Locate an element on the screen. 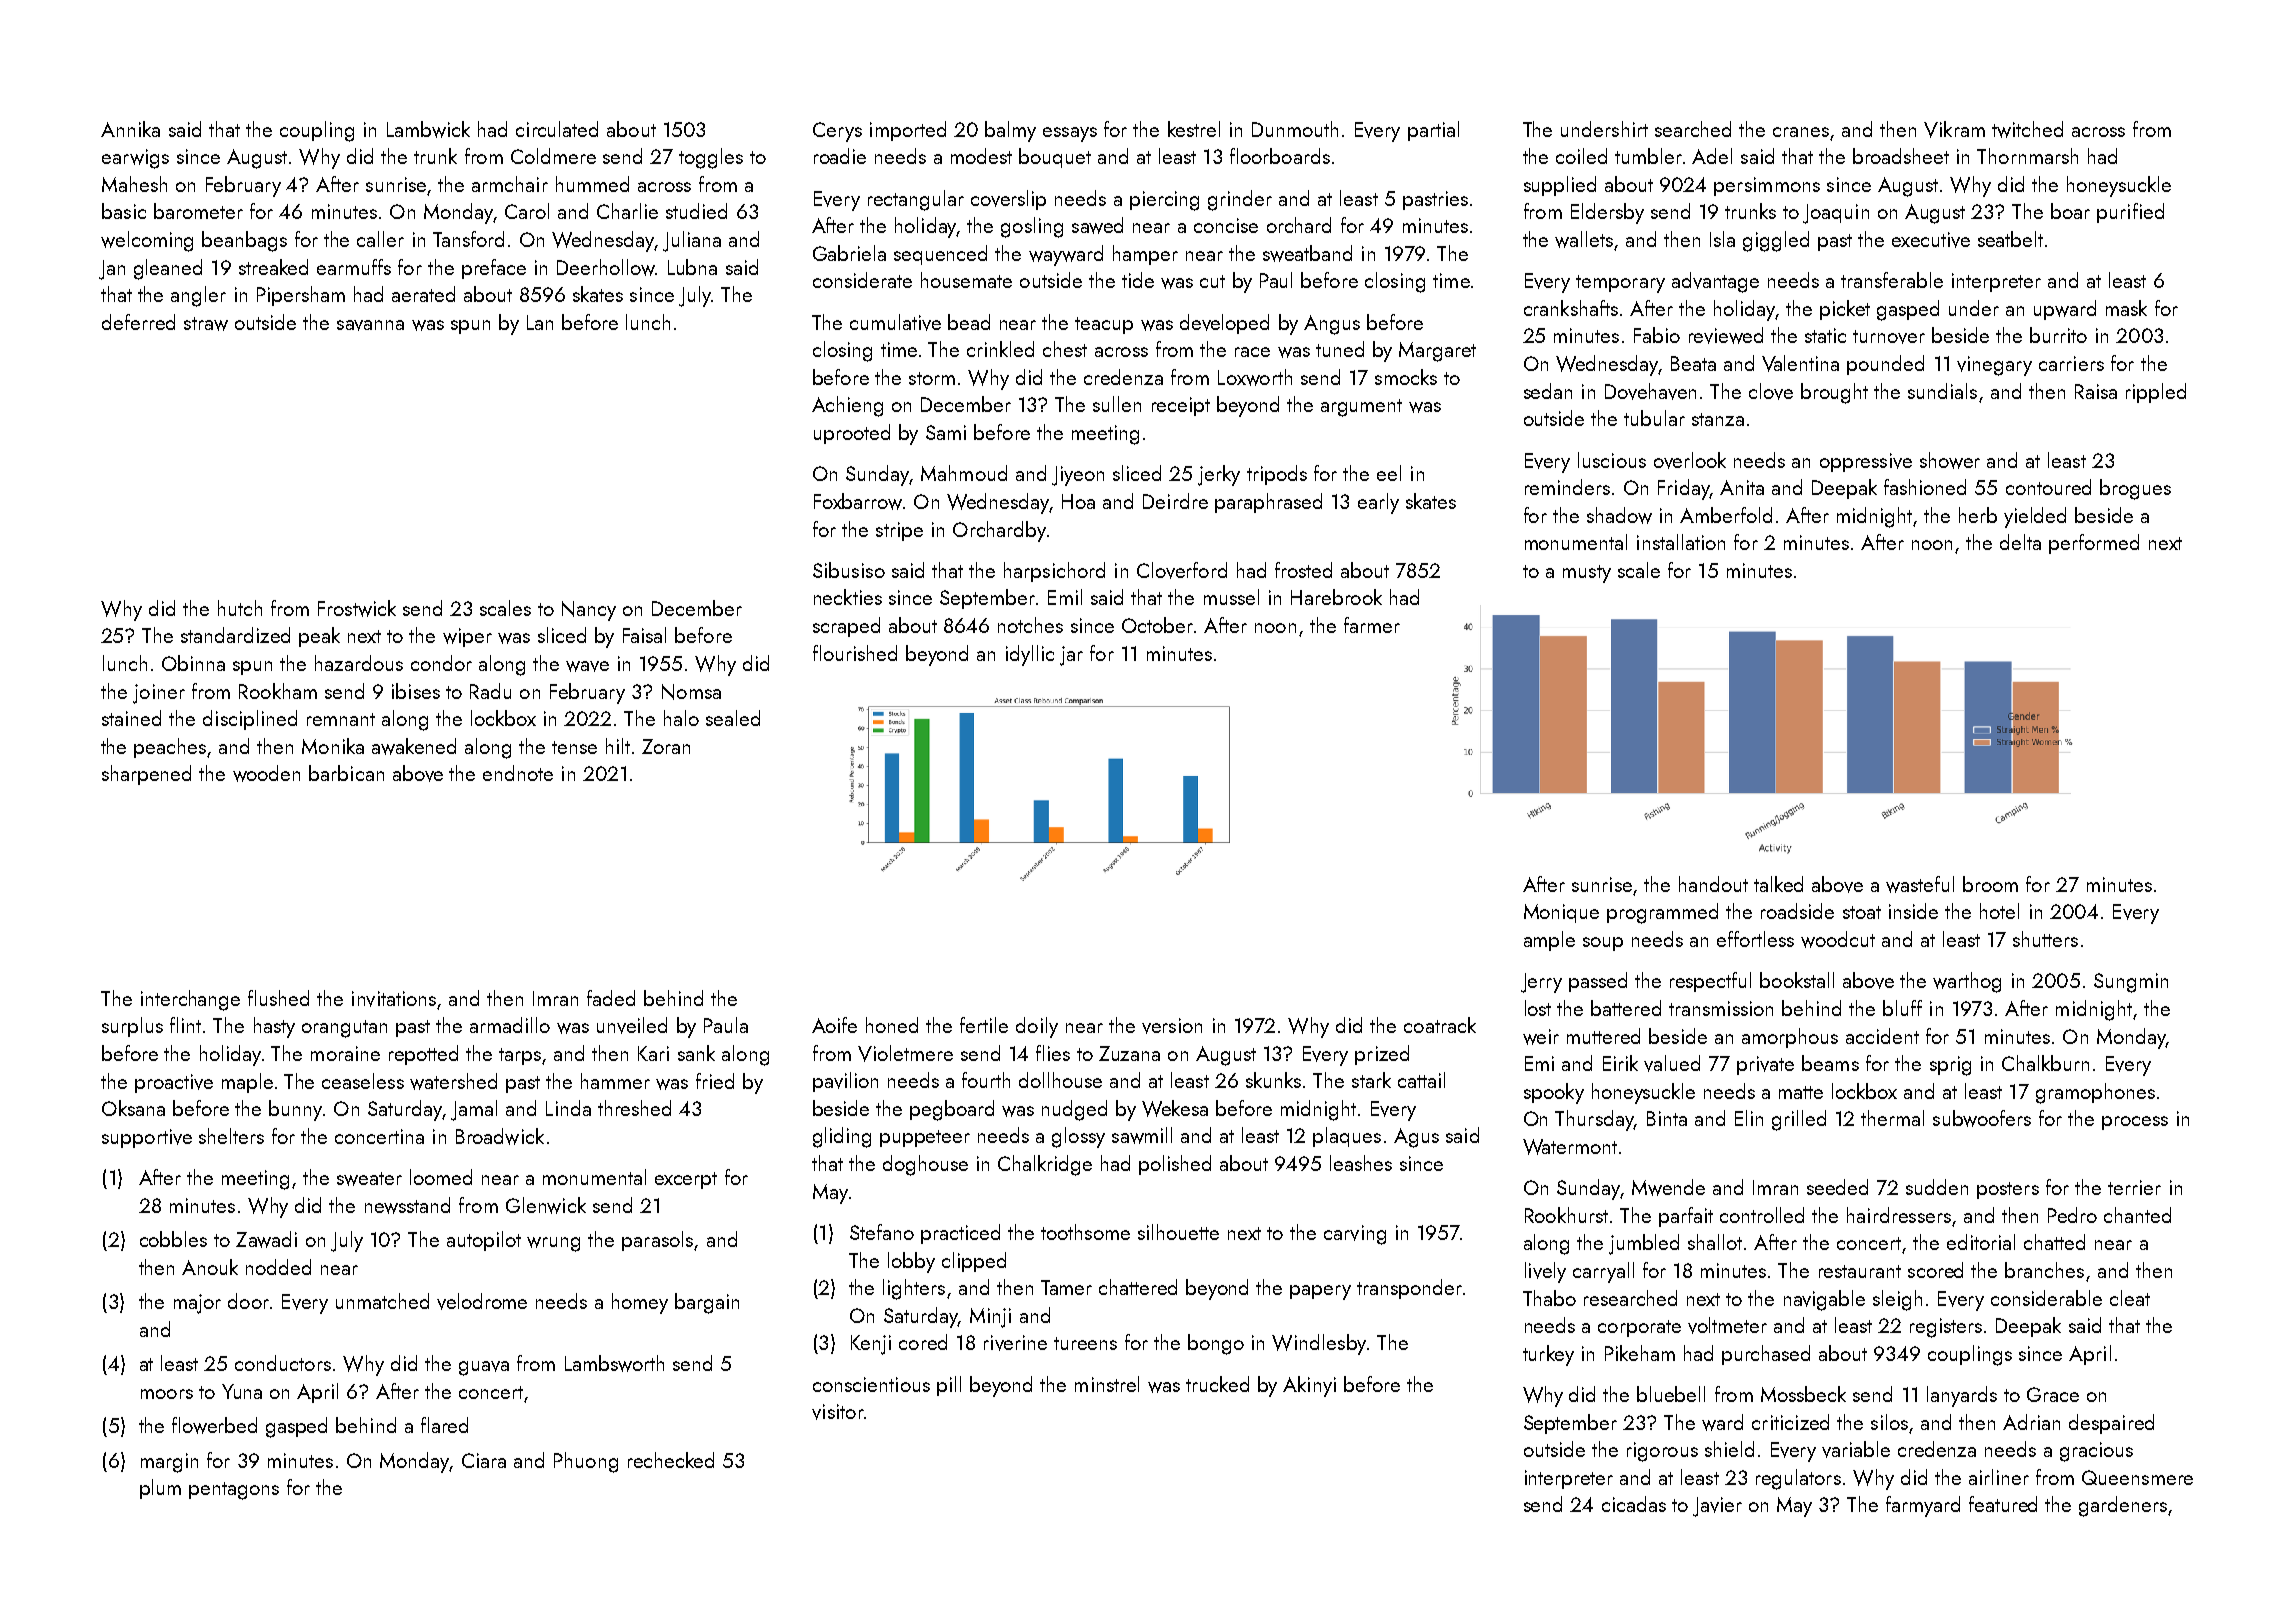 This screenshot has height=1624, width=2296. Javier is located at coordinates (1717, 1507).
